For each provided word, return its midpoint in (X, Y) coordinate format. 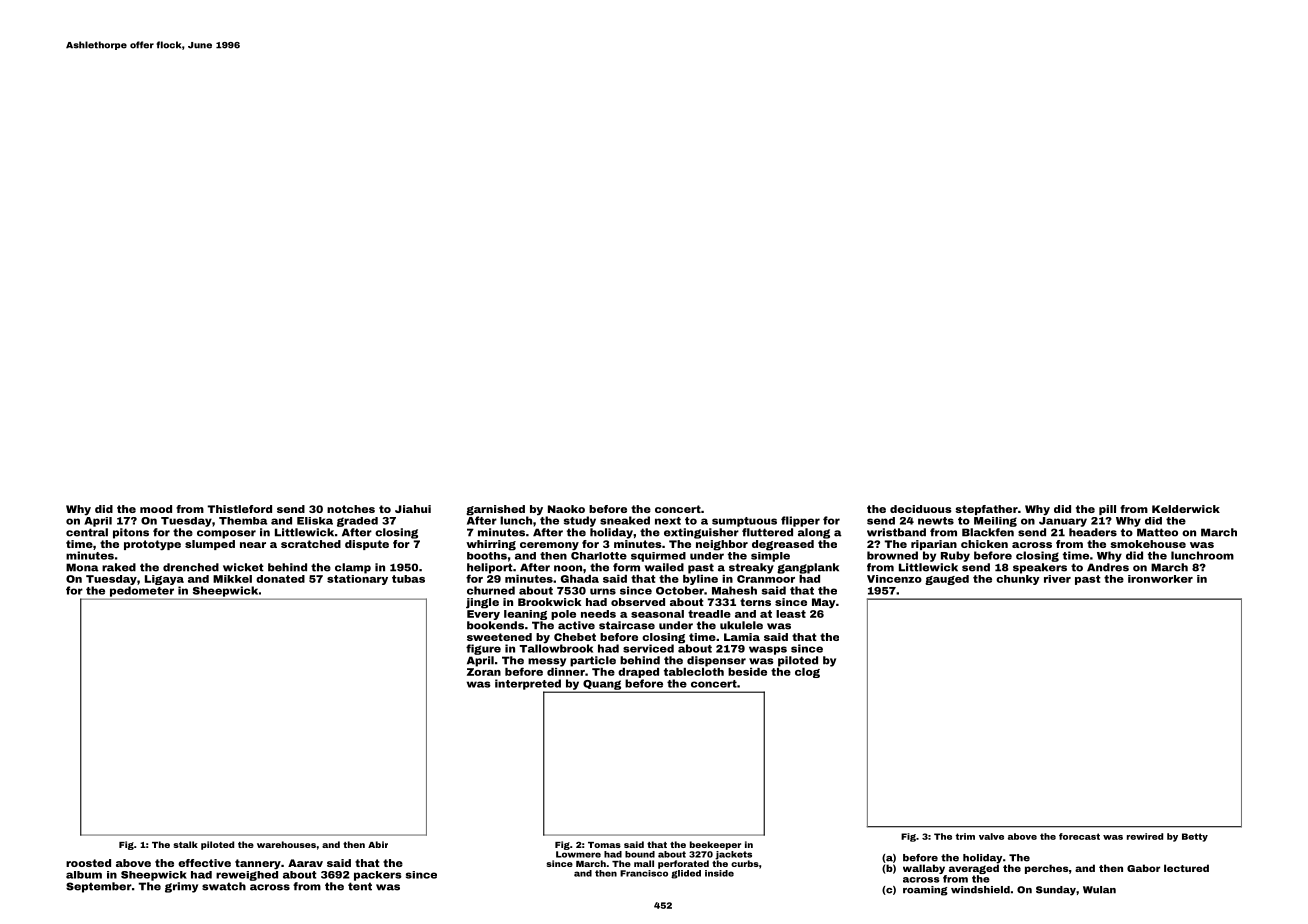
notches (351, 509)
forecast (1079, 836)
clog (807, 673)
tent (360, 886)
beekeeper (715, 845)
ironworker (1160, 579)
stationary (357, 580)
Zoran (484, 672)
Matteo (1157, 532)
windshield (980, 890)
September (99, 887)
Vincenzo (894, 579)
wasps (768, 650)
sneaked (625, 520)
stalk (185, 844)
